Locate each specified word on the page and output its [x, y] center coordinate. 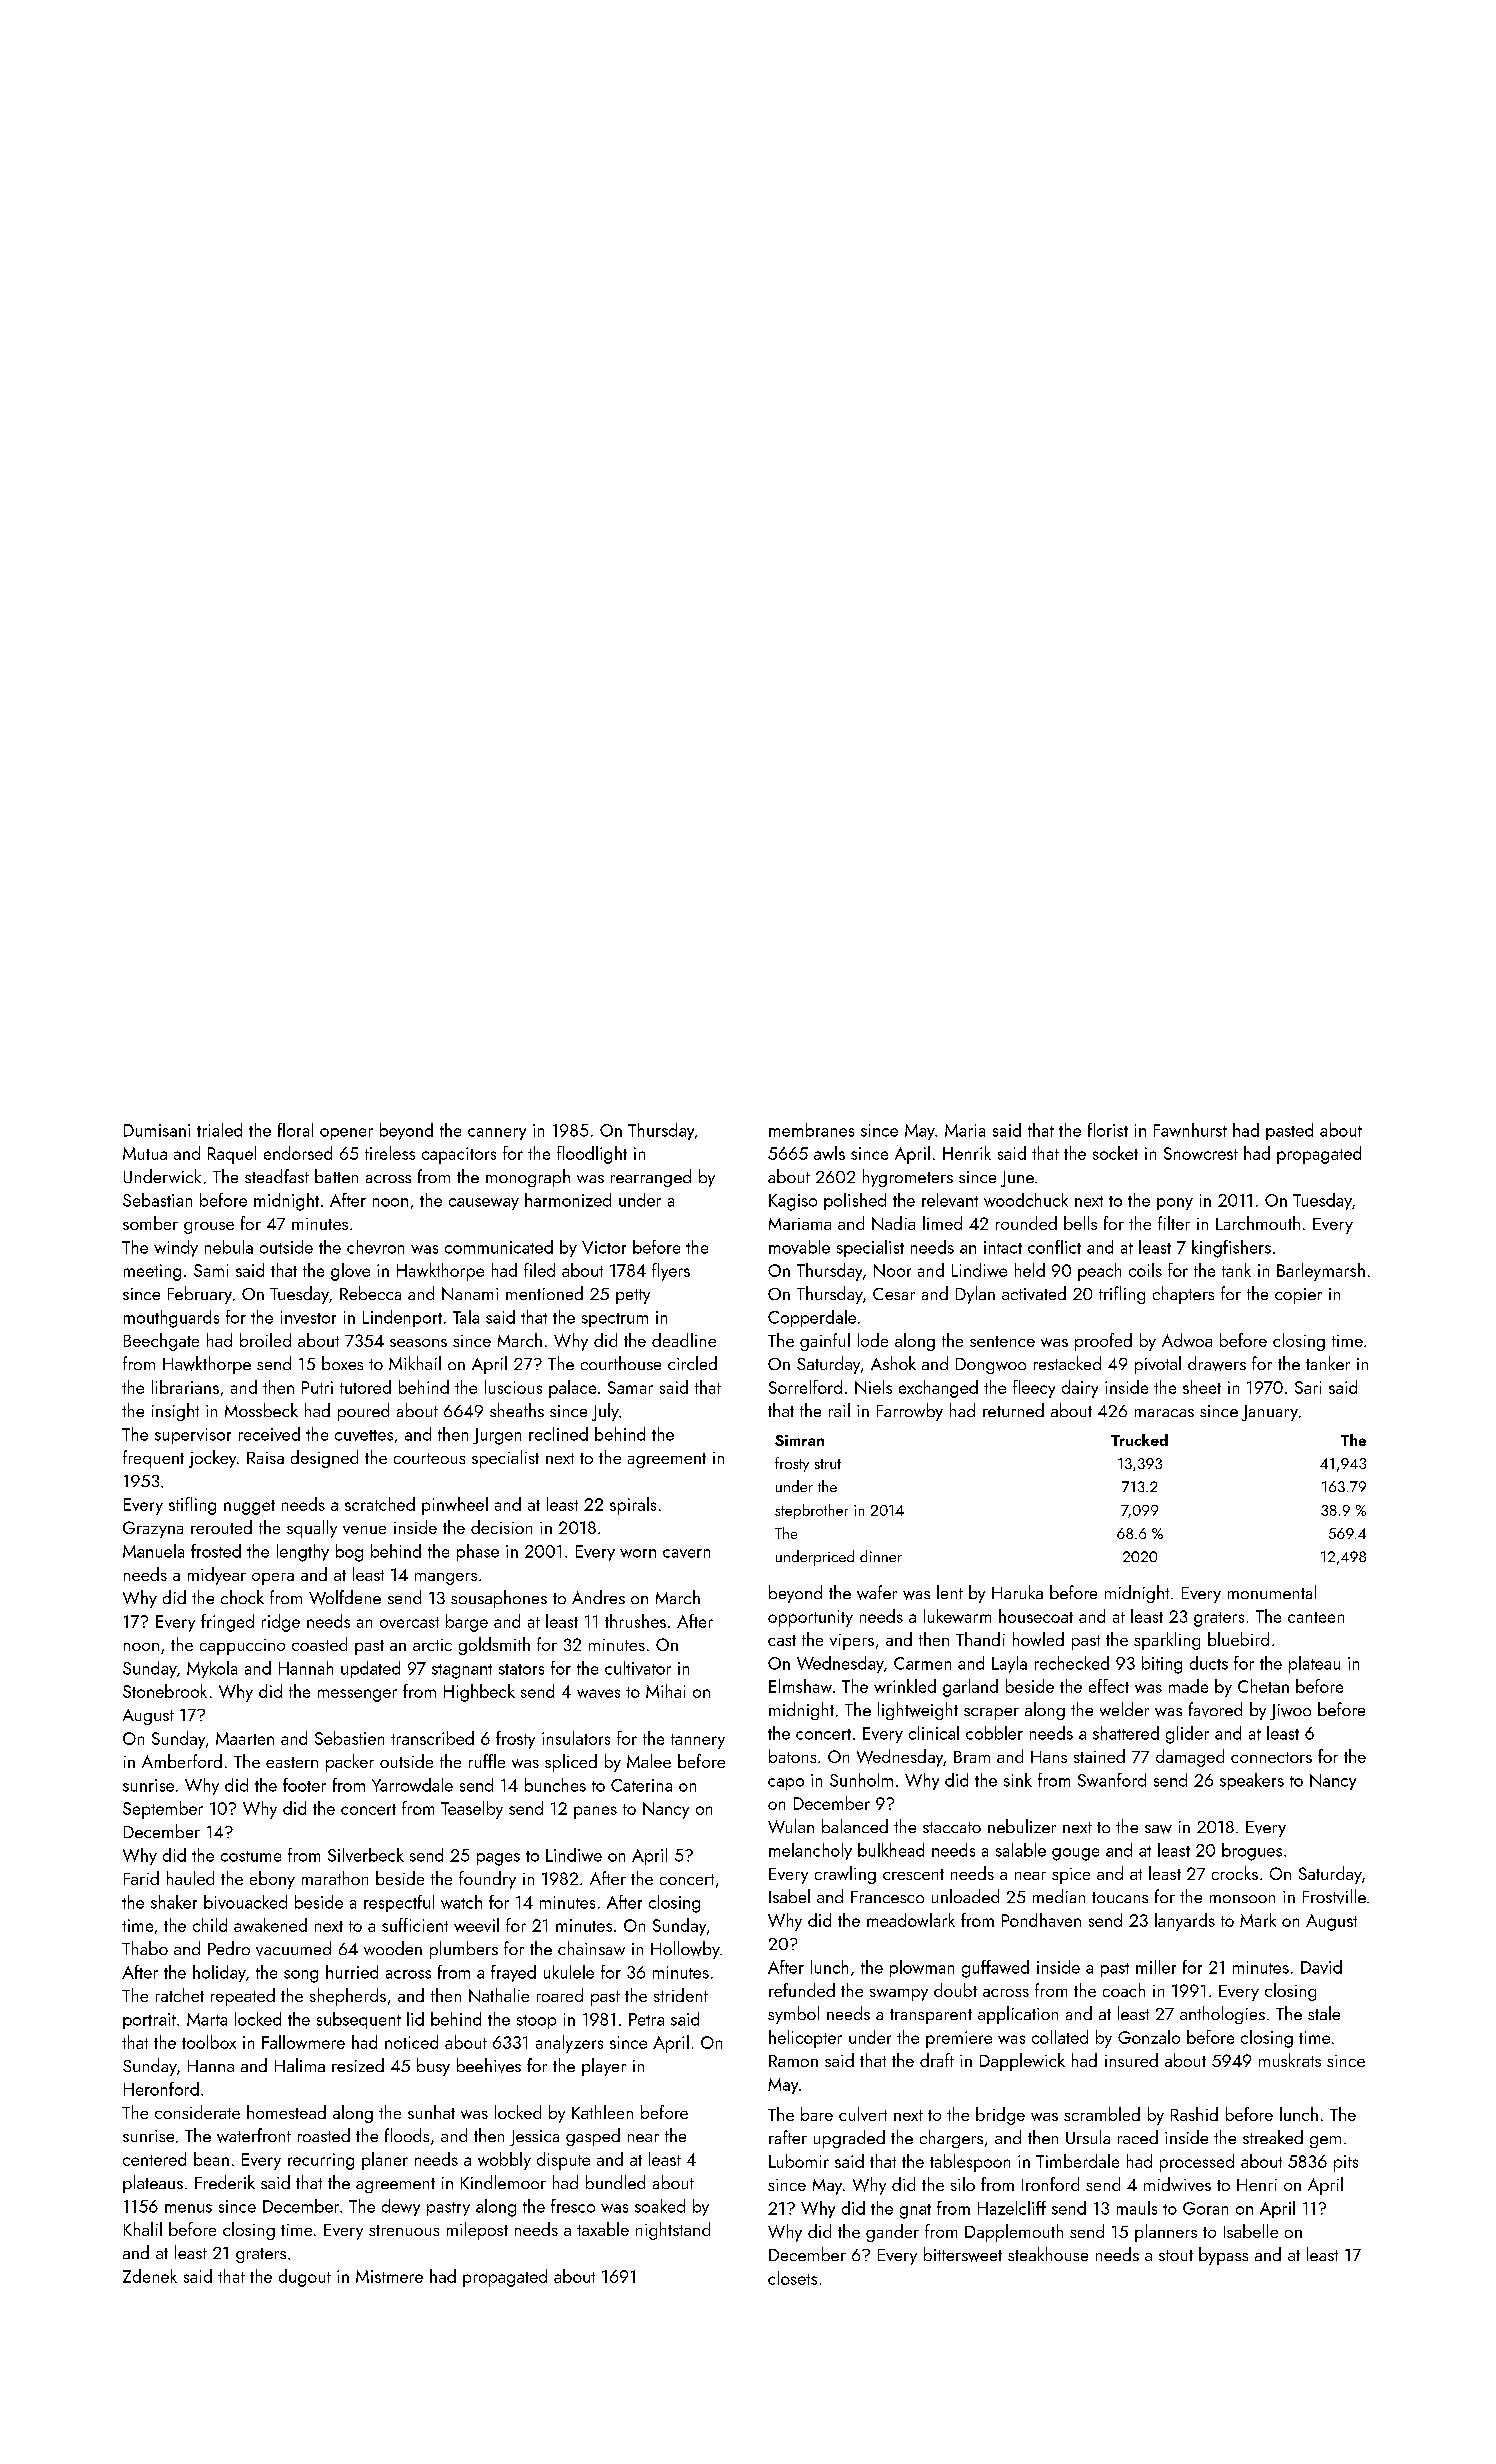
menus [188, 2208]
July [605, 1412]
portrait [149, 2021]
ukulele [569, 1972]
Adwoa [1187, 1340]
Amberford [182, 1761]
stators [521, 1669]
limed [942, 1223]
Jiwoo [1290, 1712]
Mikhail [415, 1363]
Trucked [1139, 1440]
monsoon [1242, 1899]
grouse [209, 1228]
